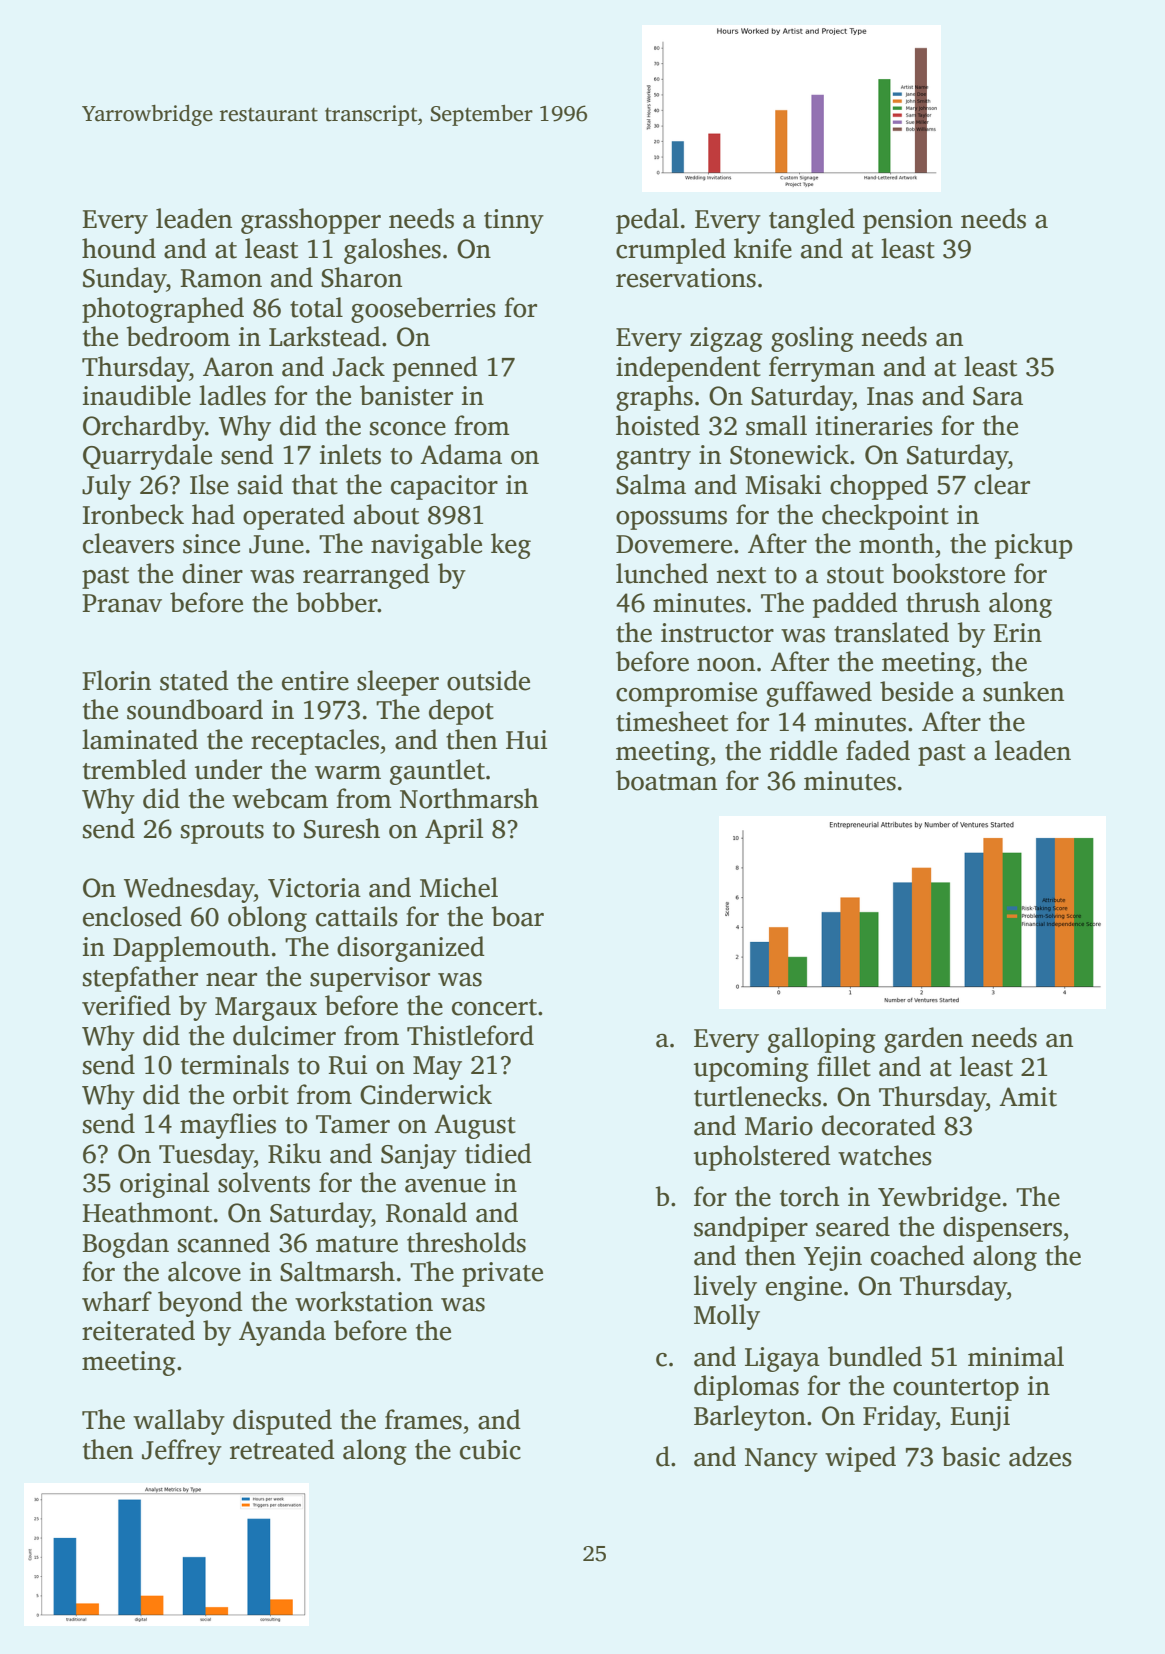  What do you see at coordinates (822, 1040) in the page?
I see `galloping` at bounding box center [822, 1040].
